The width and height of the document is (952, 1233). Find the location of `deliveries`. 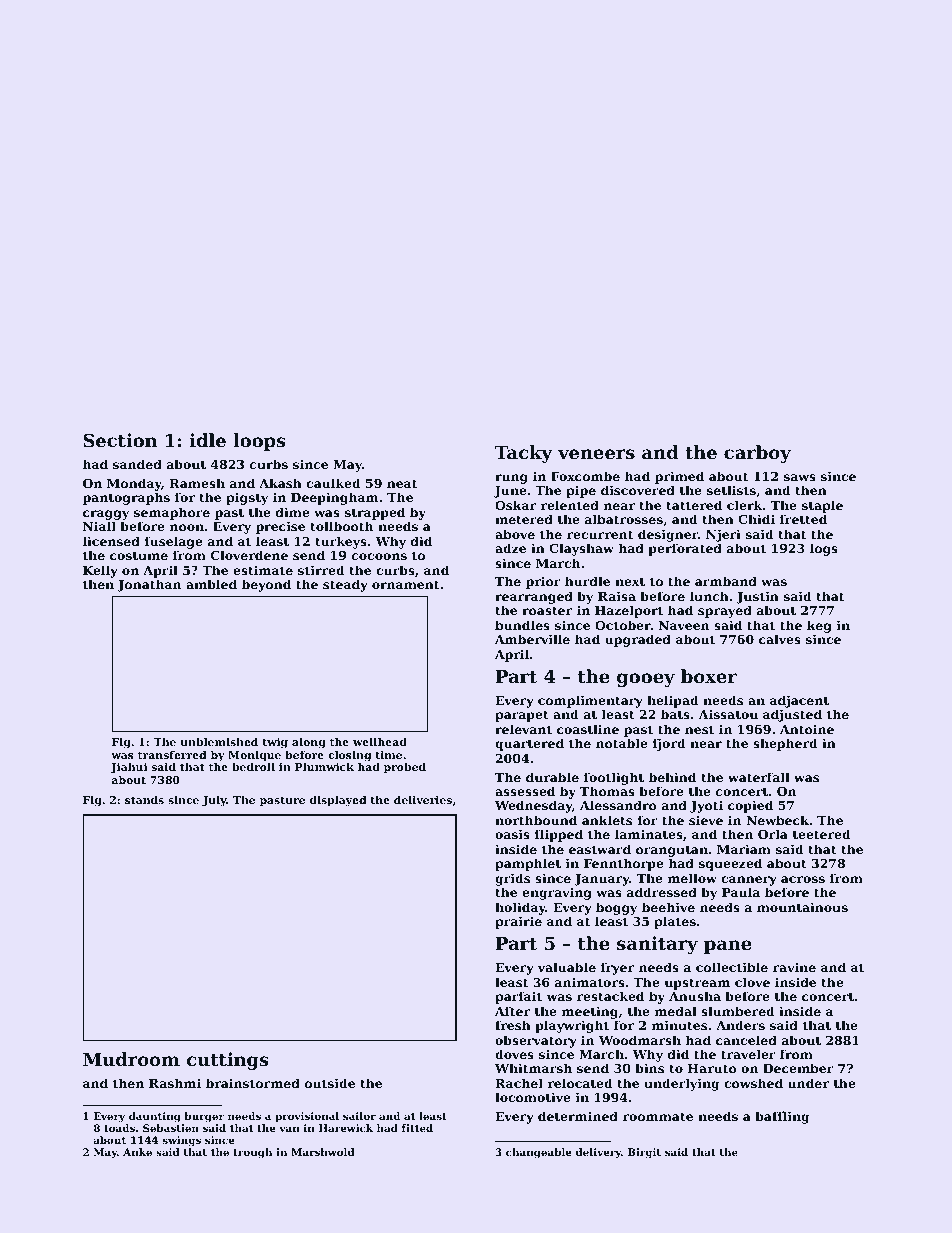

deliveries is located at coordinates (423, 800).
